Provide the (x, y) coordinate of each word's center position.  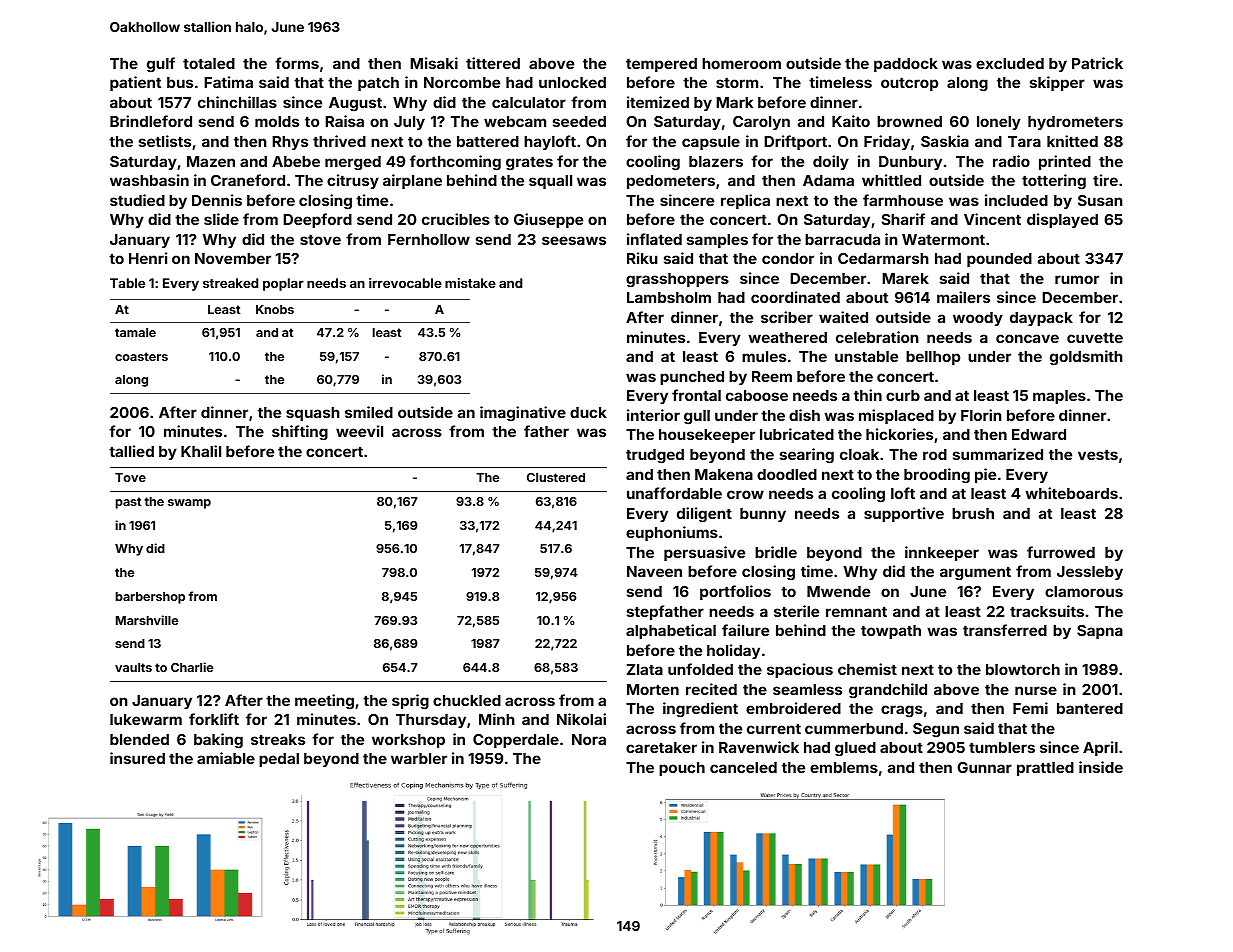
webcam (515, 121)
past (129, 503)
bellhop (933, 358)
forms (297, 63)
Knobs (275, 309)
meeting (324, 702)
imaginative (523, 414)
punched (692, 378)
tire (1105, 180)
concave (1027, 338)
